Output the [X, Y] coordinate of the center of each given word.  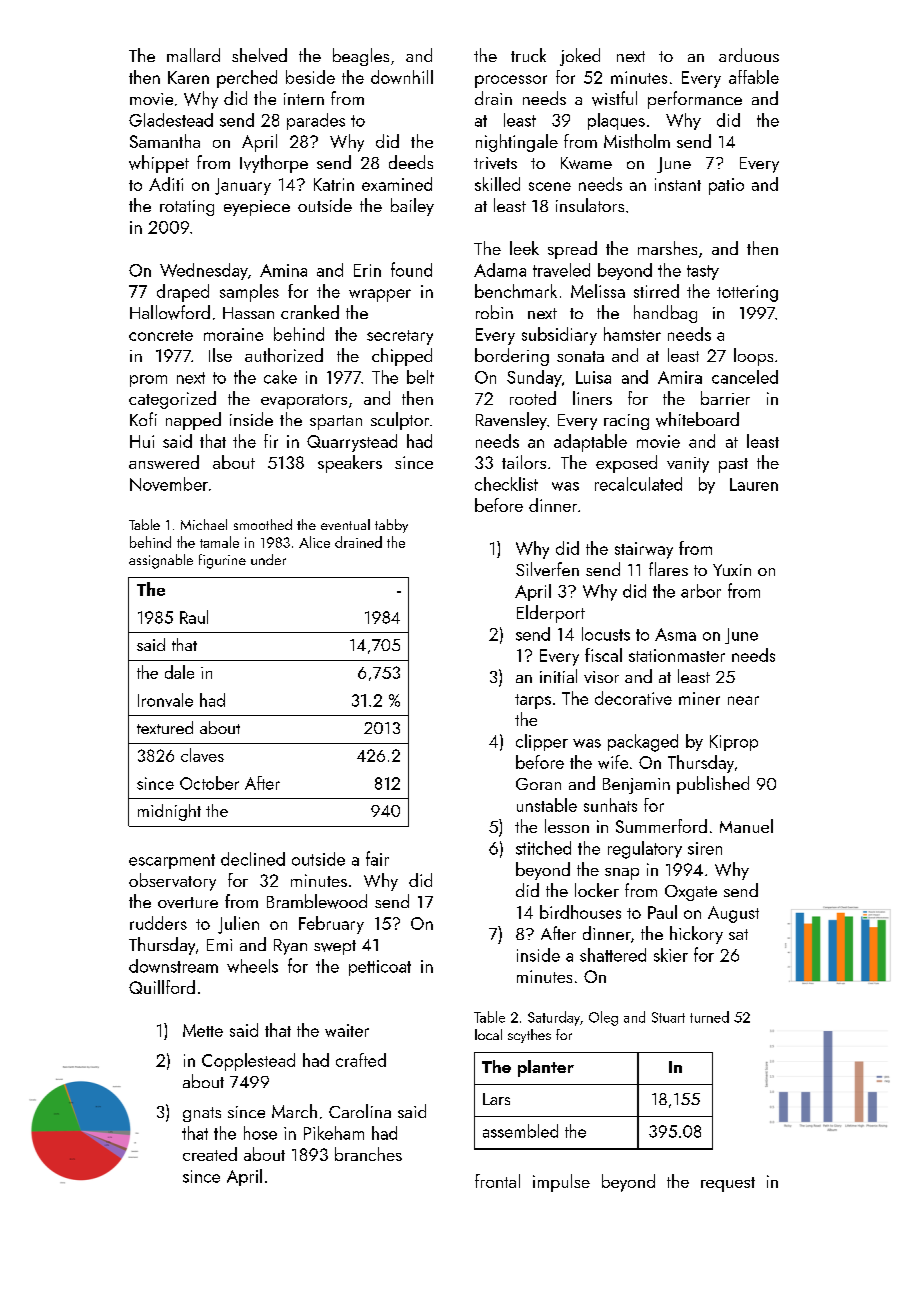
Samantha [165, 141]
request [728, 1184]
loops [753, 357]
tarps [533, 701]
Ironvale [165, 700]
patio [726, 186]
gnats [202, 1114]
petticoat [380, 968]
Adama [500, 270]
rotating [187, 208]
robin [494, 312]
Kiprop [734, 743]
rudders [158, 923]
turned [709, 1017]
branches [368, 1154]
